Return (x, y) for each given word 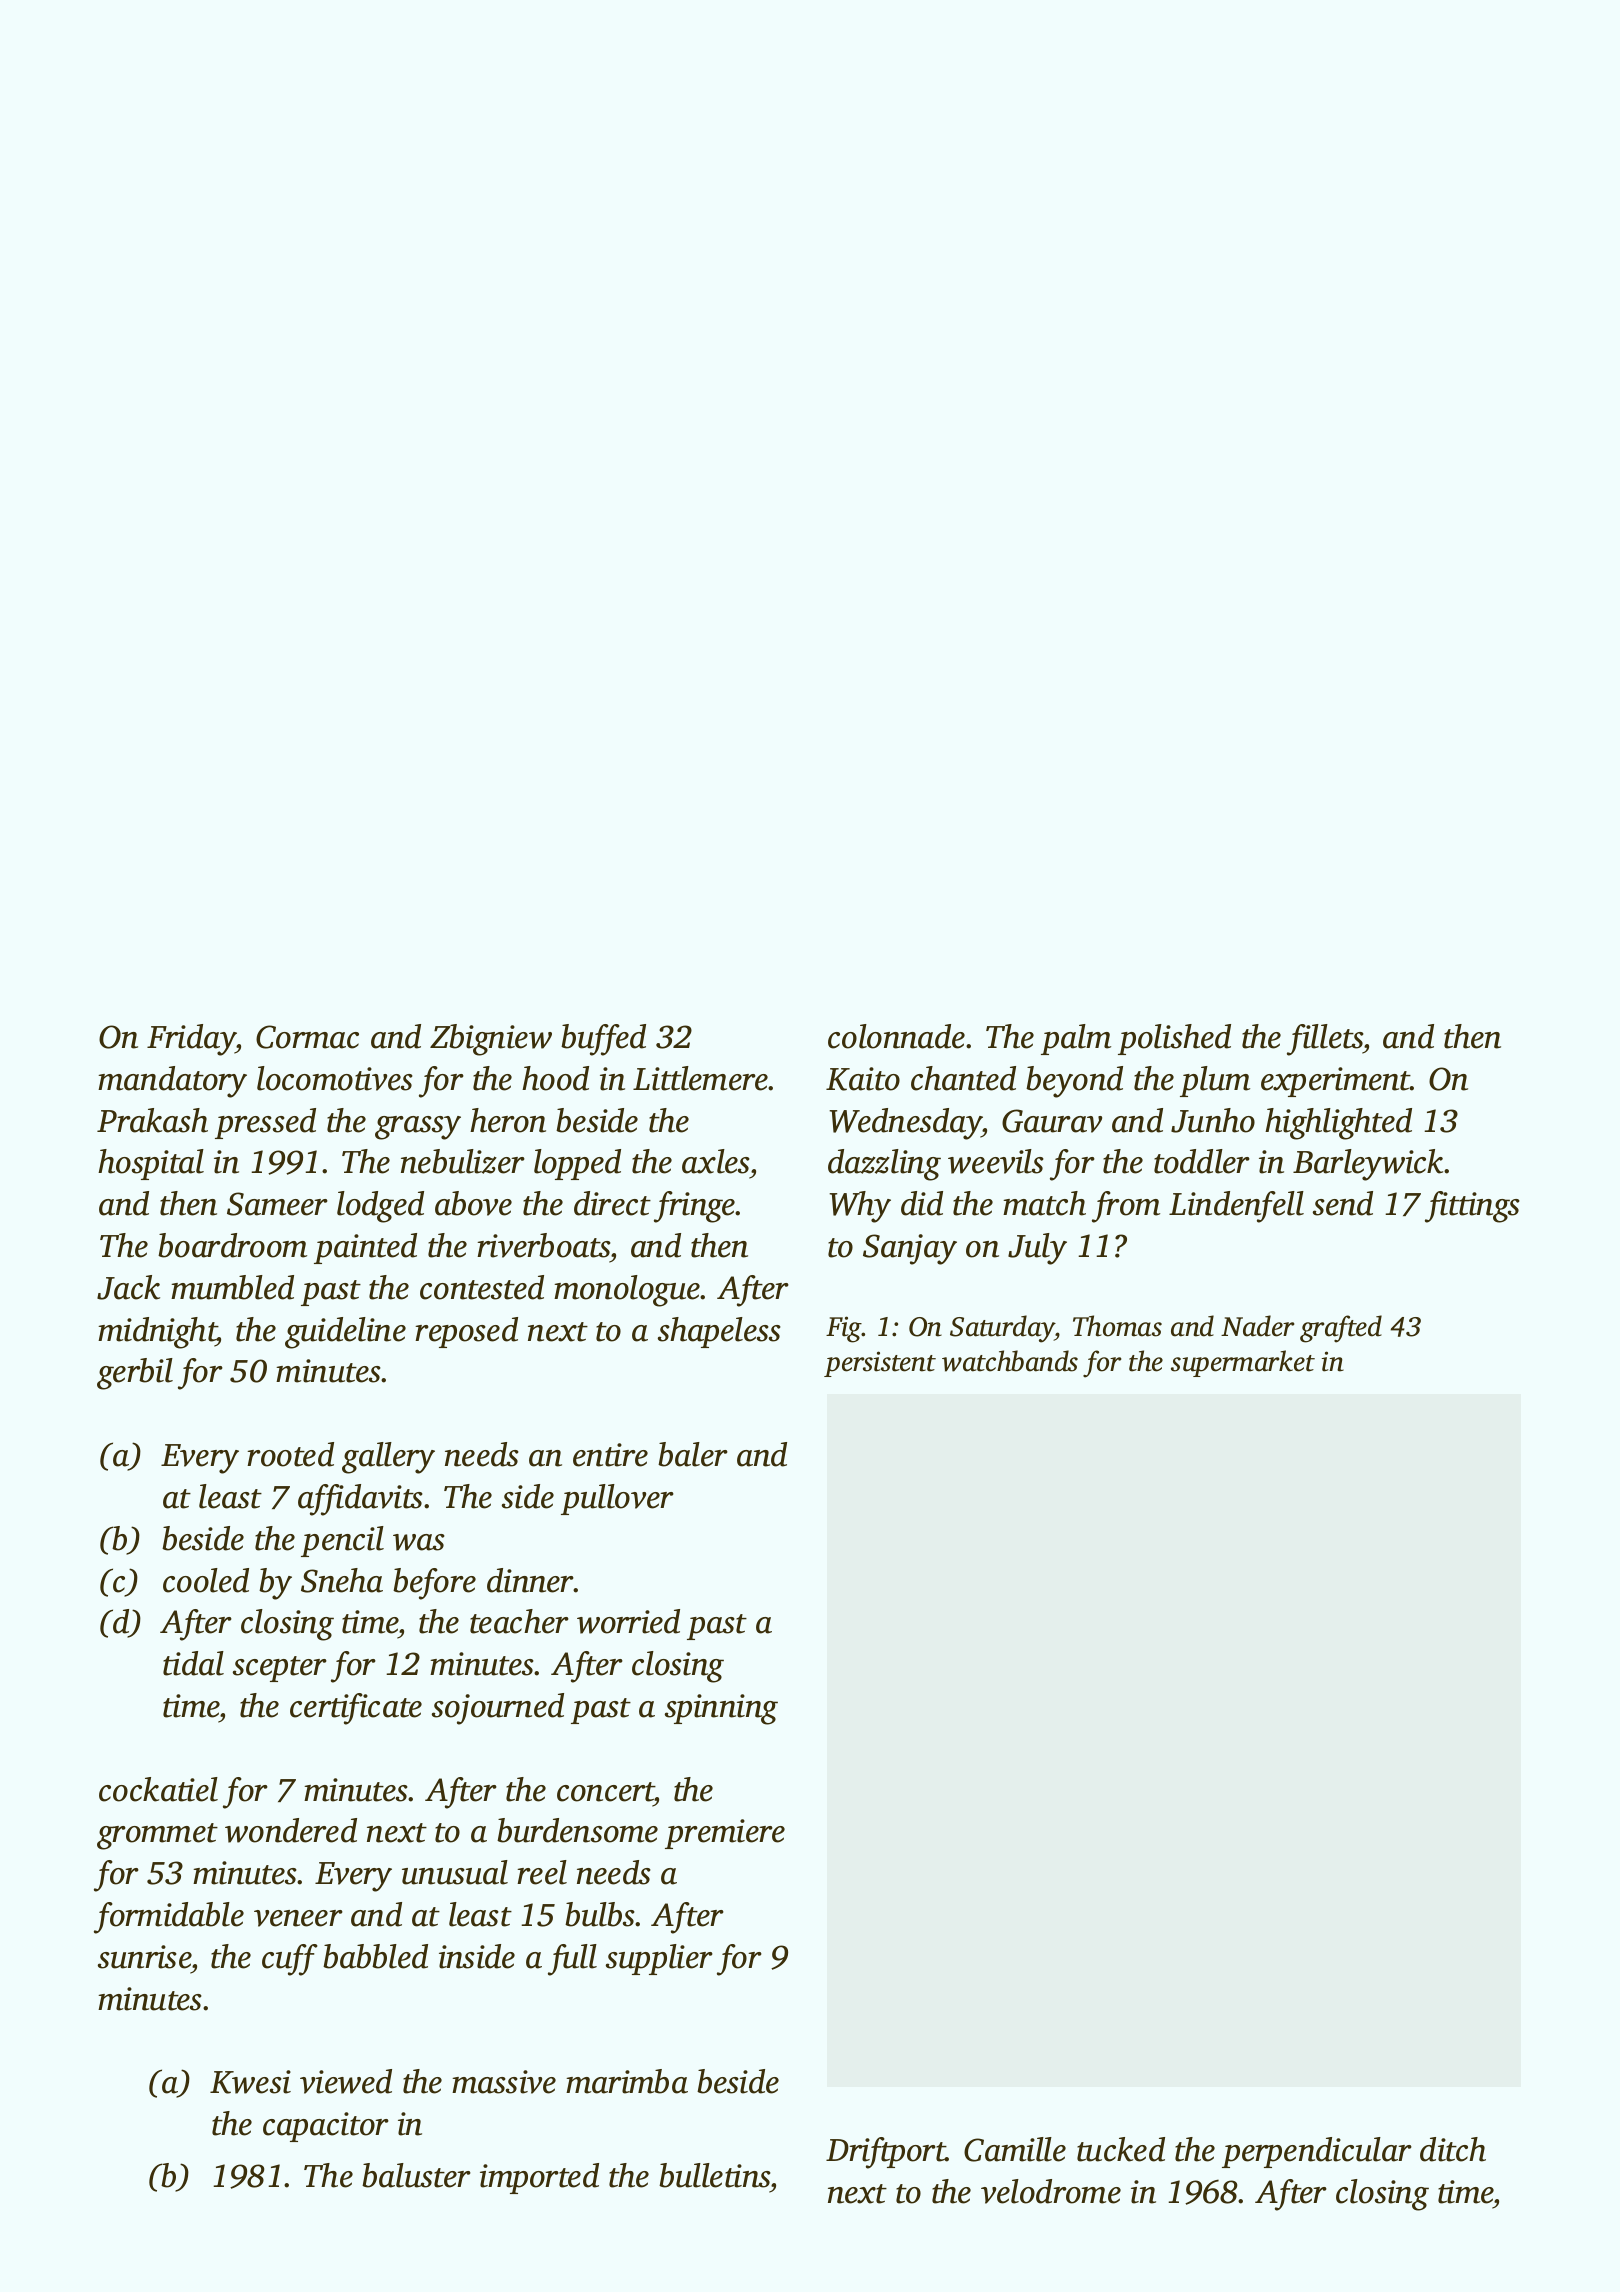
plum (1215, 1081)
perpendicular (1317, 2152)
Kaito (863, 1079)
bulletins (715, 2175)
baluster (416, 2175)
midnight (157, 1333)
